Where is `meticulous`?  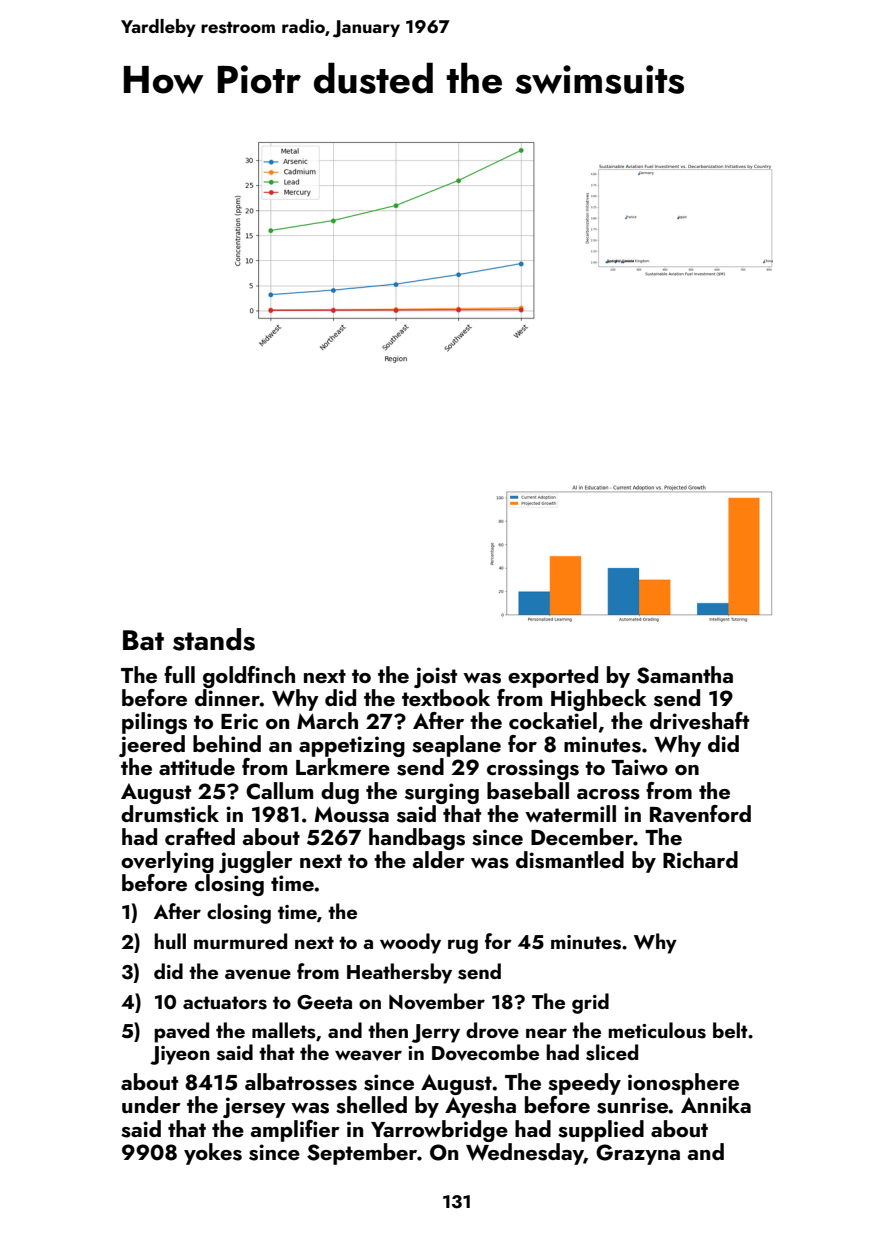 meticulous is located at coordinates (657, 1030).
